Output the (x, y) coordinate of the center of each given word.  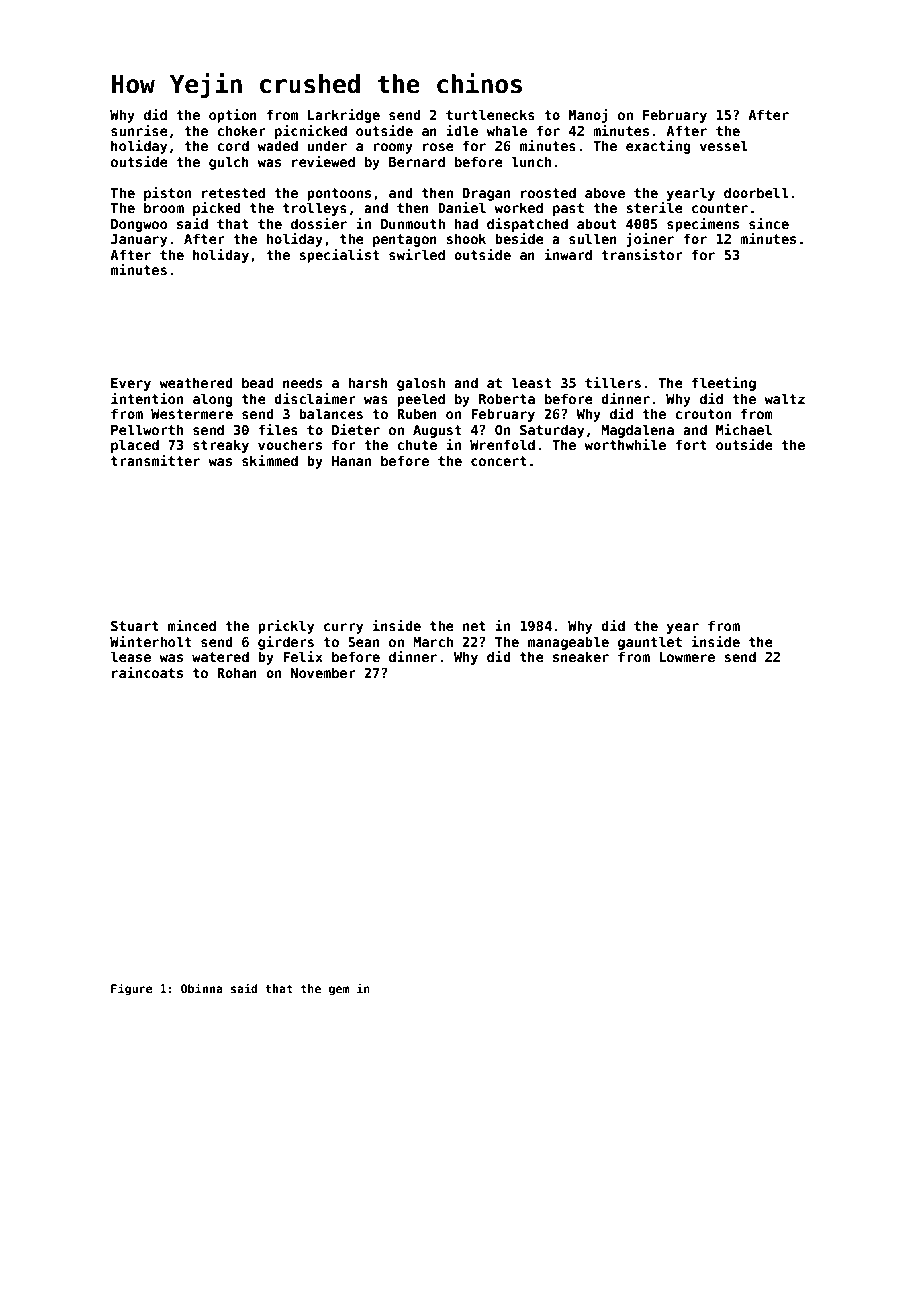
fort (691, 444)
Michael (744, 429)
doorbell (756, 192)
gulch (229, 163)
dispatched (527, 225)
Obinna (202, 988)
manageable (568, 643)
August (437, 431)
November (323, 672)
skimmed (270, 460)
